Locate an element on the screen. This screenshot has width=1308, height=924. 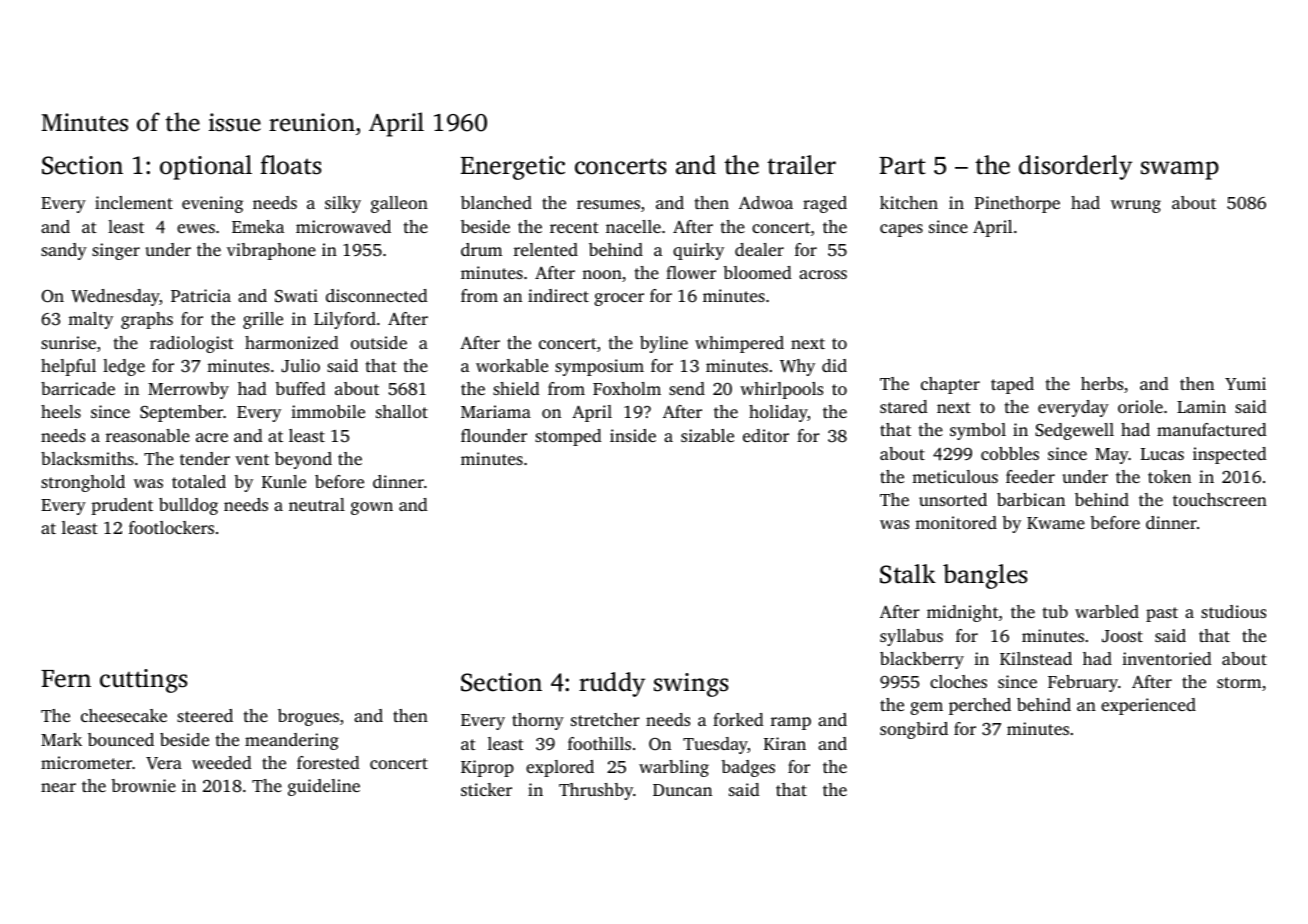
Part is located at coordinates (902, 166).
